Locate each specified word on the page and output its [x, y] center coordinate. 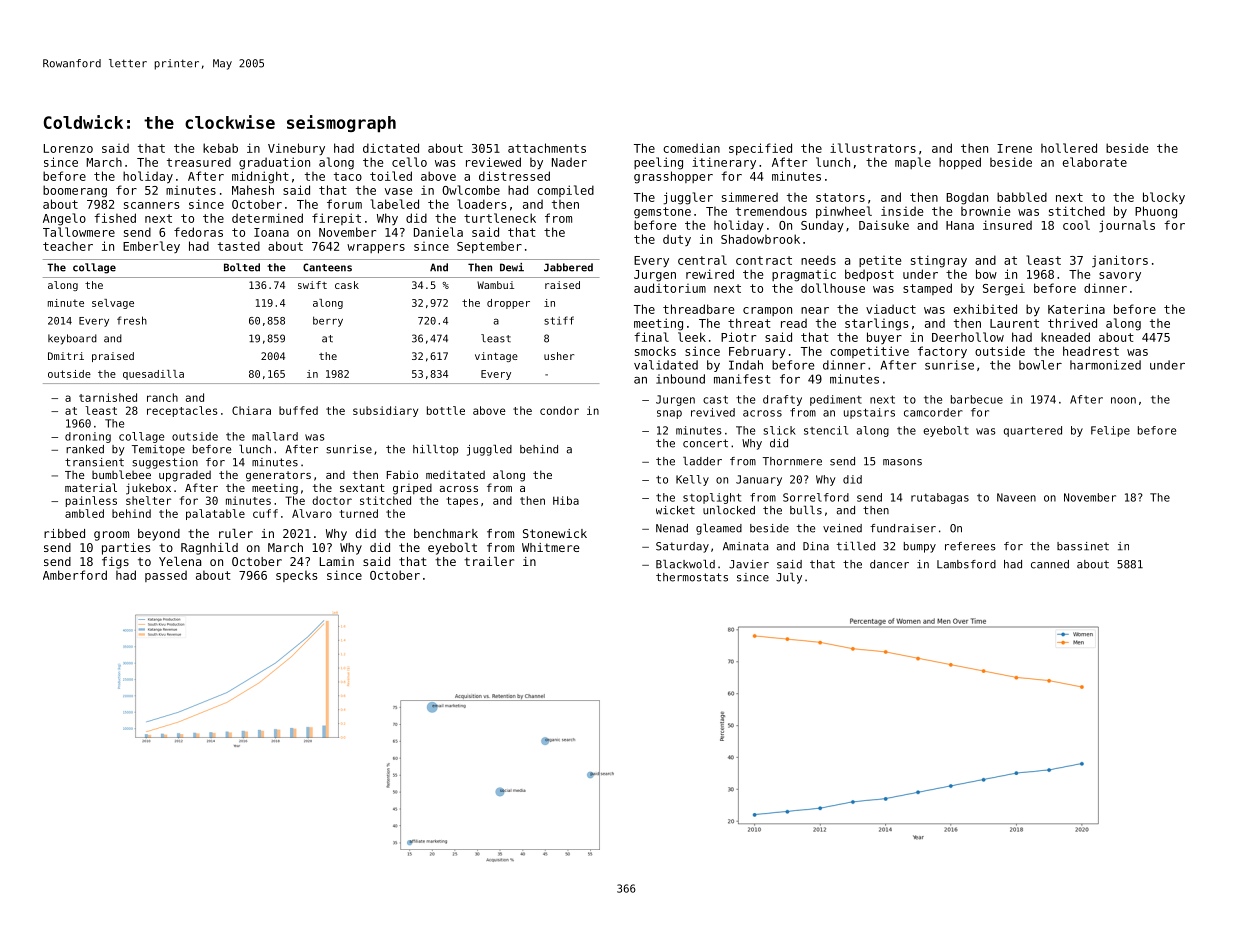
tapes [462, 502]
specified [760, 149]
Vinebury [296, 149]
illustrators [873, 148]
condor [559, 410]
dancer [889, 564]
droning [88, 437]
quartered [1033, 431]
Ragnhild [209, 549]
